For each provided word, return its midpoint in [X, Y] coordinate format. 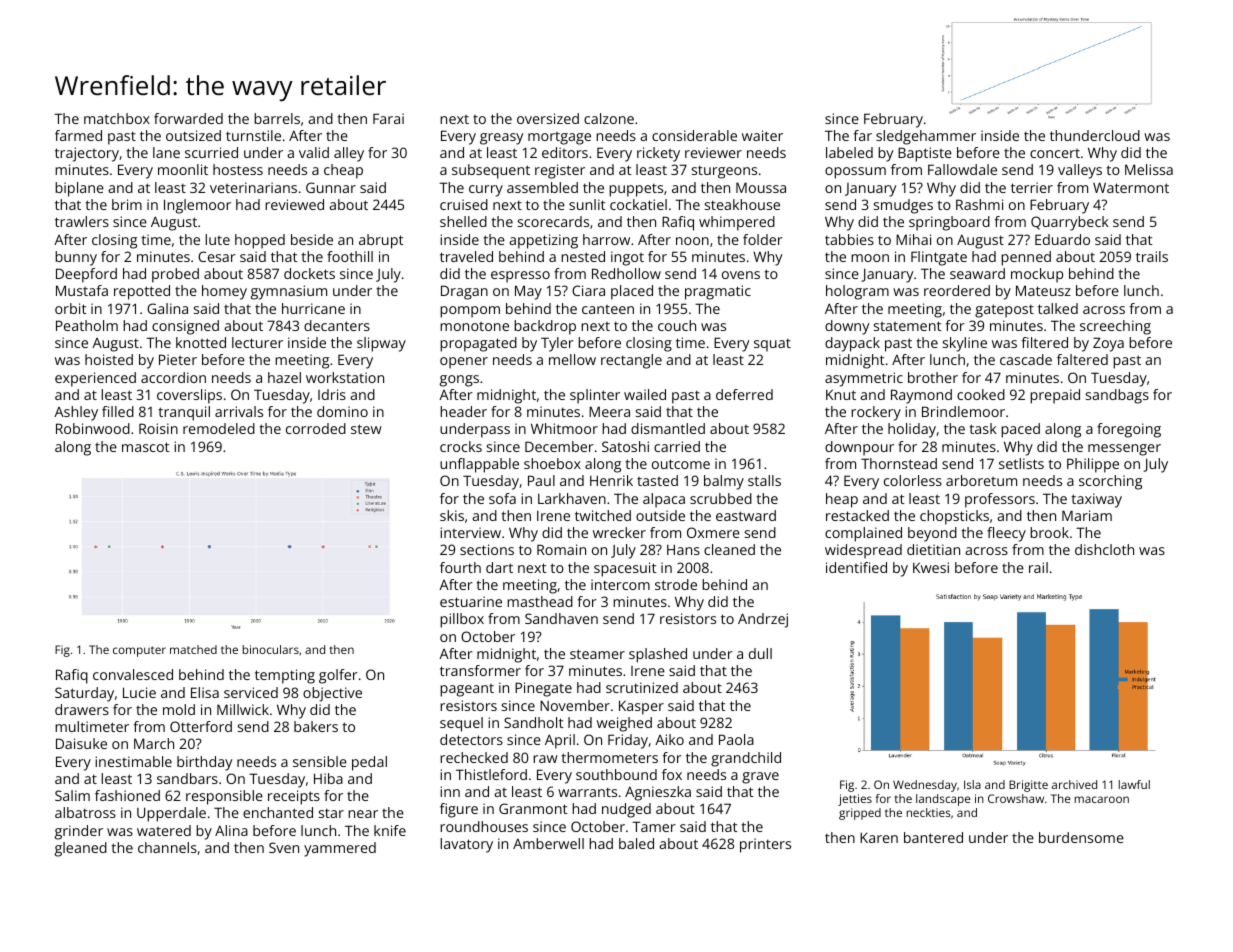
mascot [146, 447]
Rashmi [979, 204]
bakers [316, 726]
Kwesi [931, 567]
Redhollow [626, 273]
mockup [1037, 275]
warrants [587, 792]
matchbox [117, 118]
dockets [309, 273]
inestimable [133, 761]
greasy [501, 139]
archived [1074, 784]
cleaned [729, 549]
